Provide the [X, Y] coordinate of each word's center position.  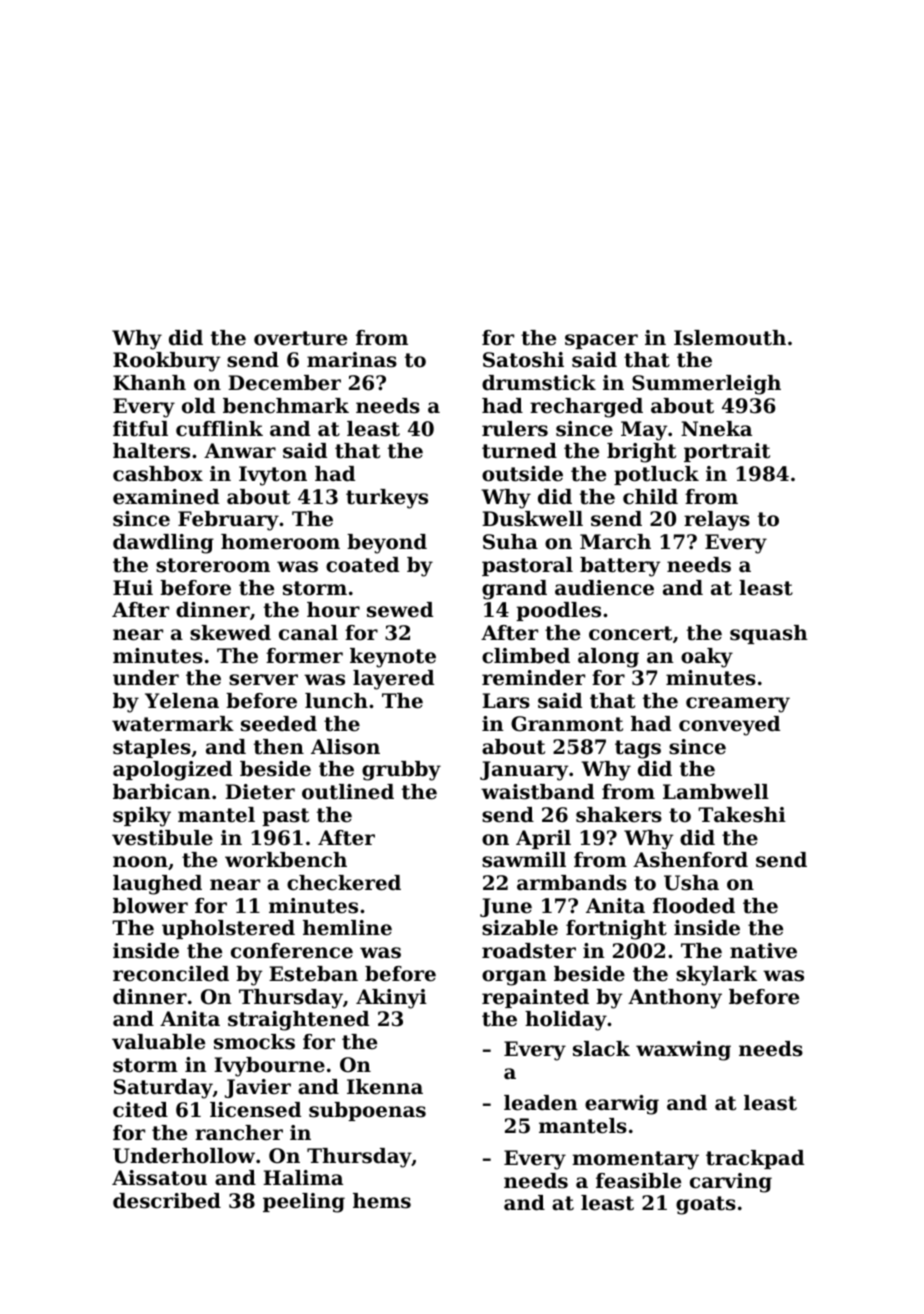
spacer [601, 341]
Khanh [149, 383]
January [524, 771]
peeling [304, 1203]
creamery [738, 705]
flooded [694, 906]
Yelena [182, 701]
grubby [401, 771]
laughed [157, 885]
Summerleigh [706, 385]
